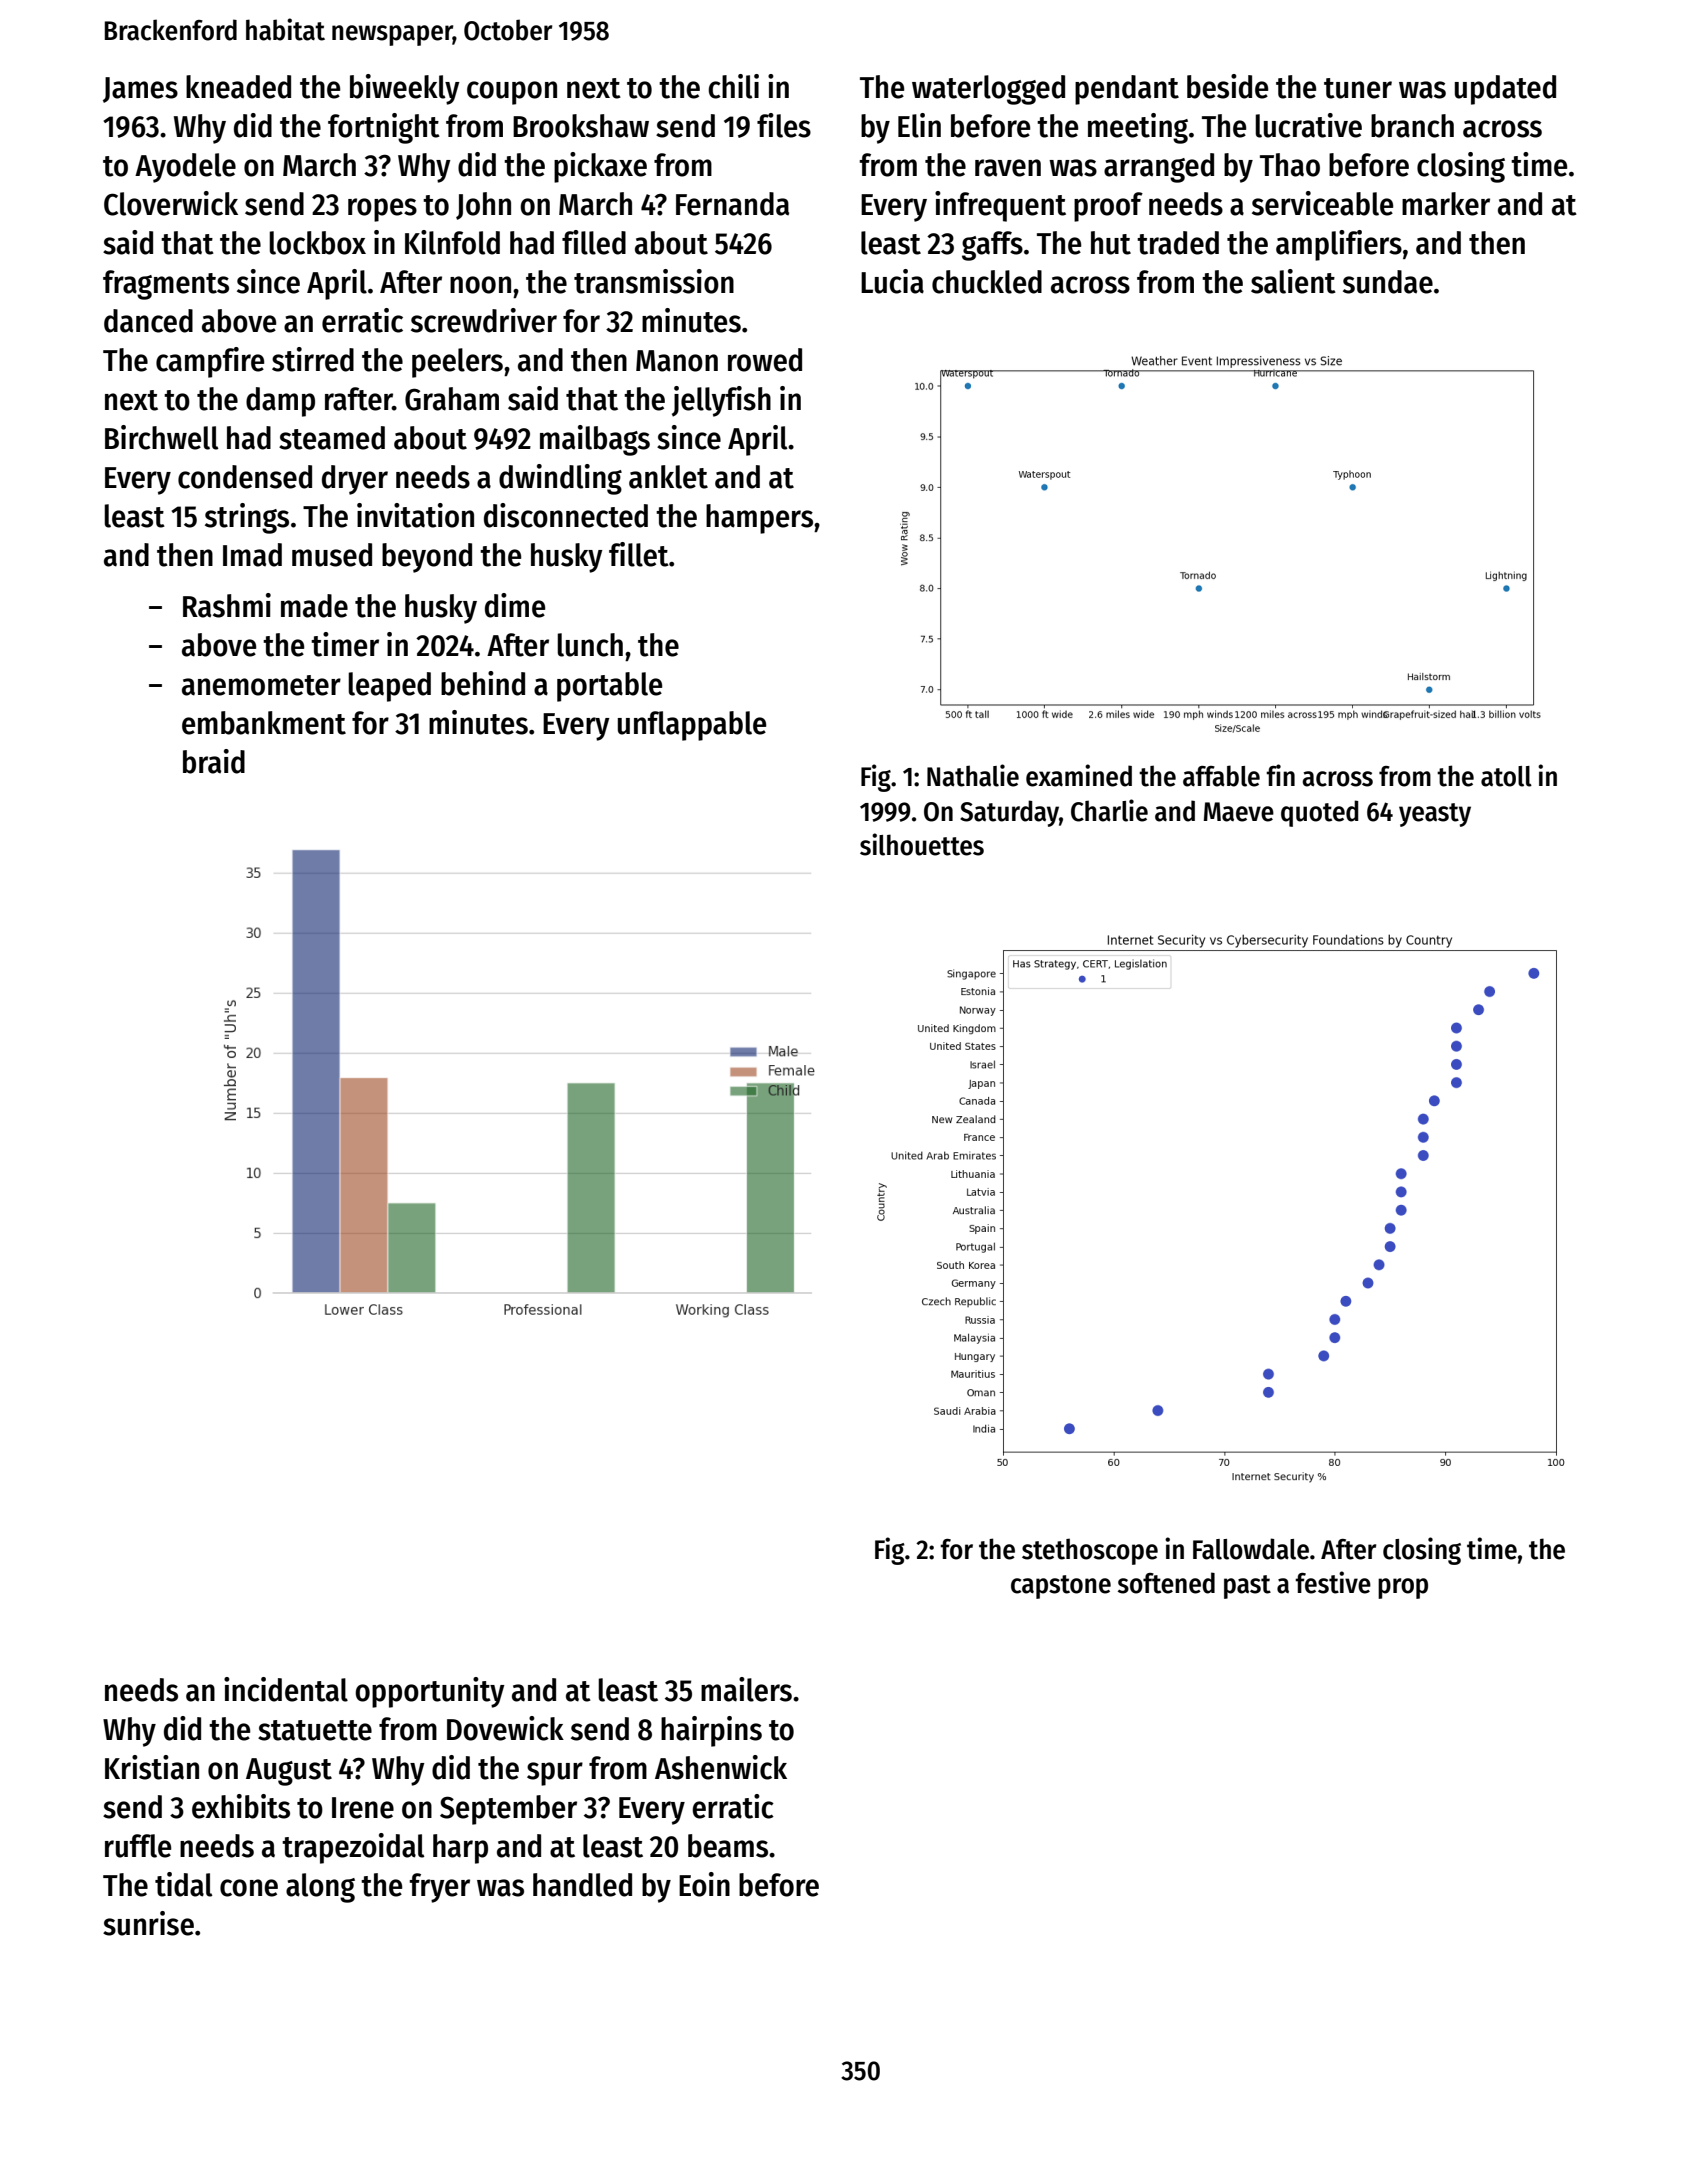  What do you see at coordinates (728, 1846) in the document?
I see `beams` at bounding box center [728, 1846].
